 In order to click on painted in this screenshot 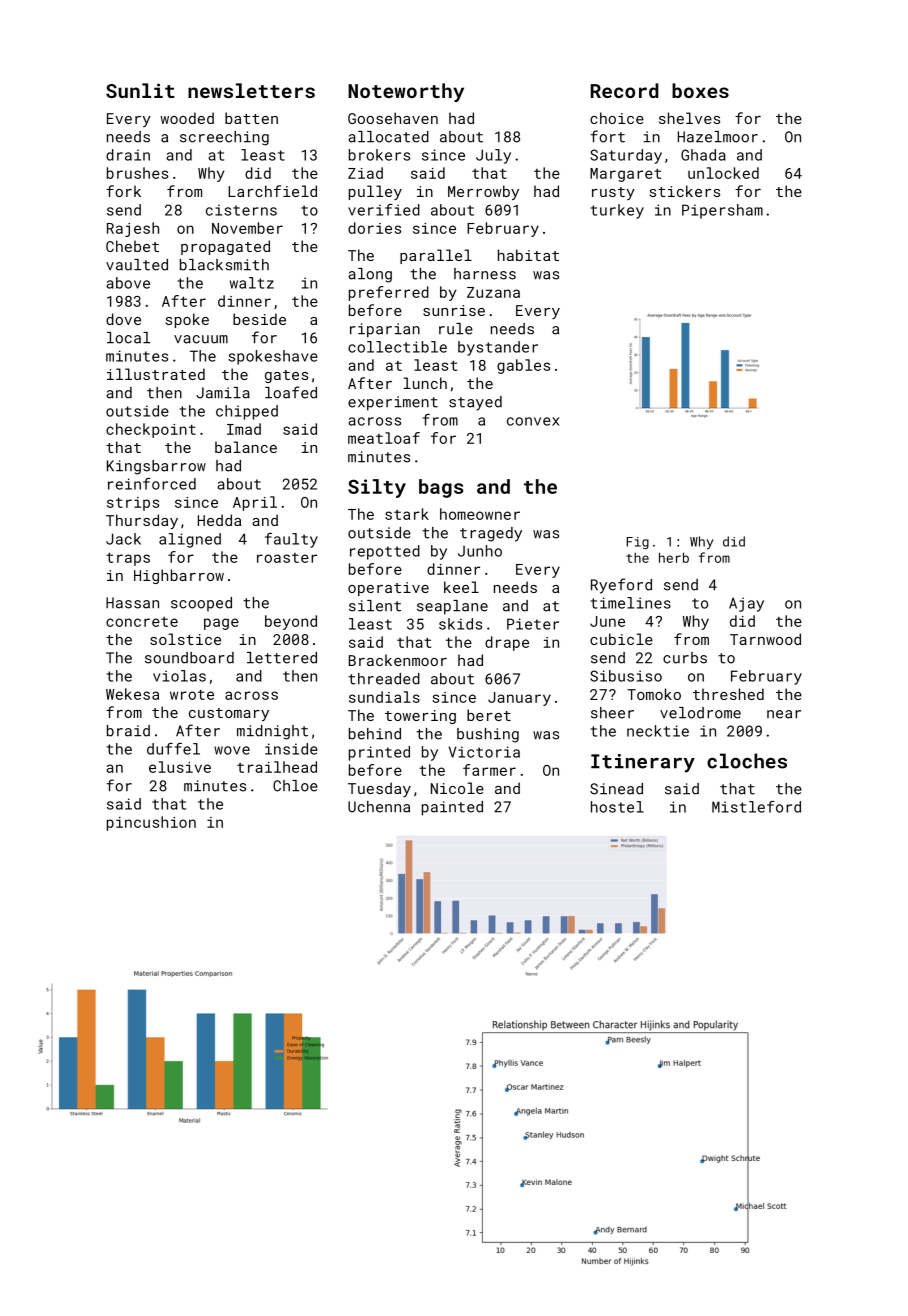, I will do `click(452, 808)`.
